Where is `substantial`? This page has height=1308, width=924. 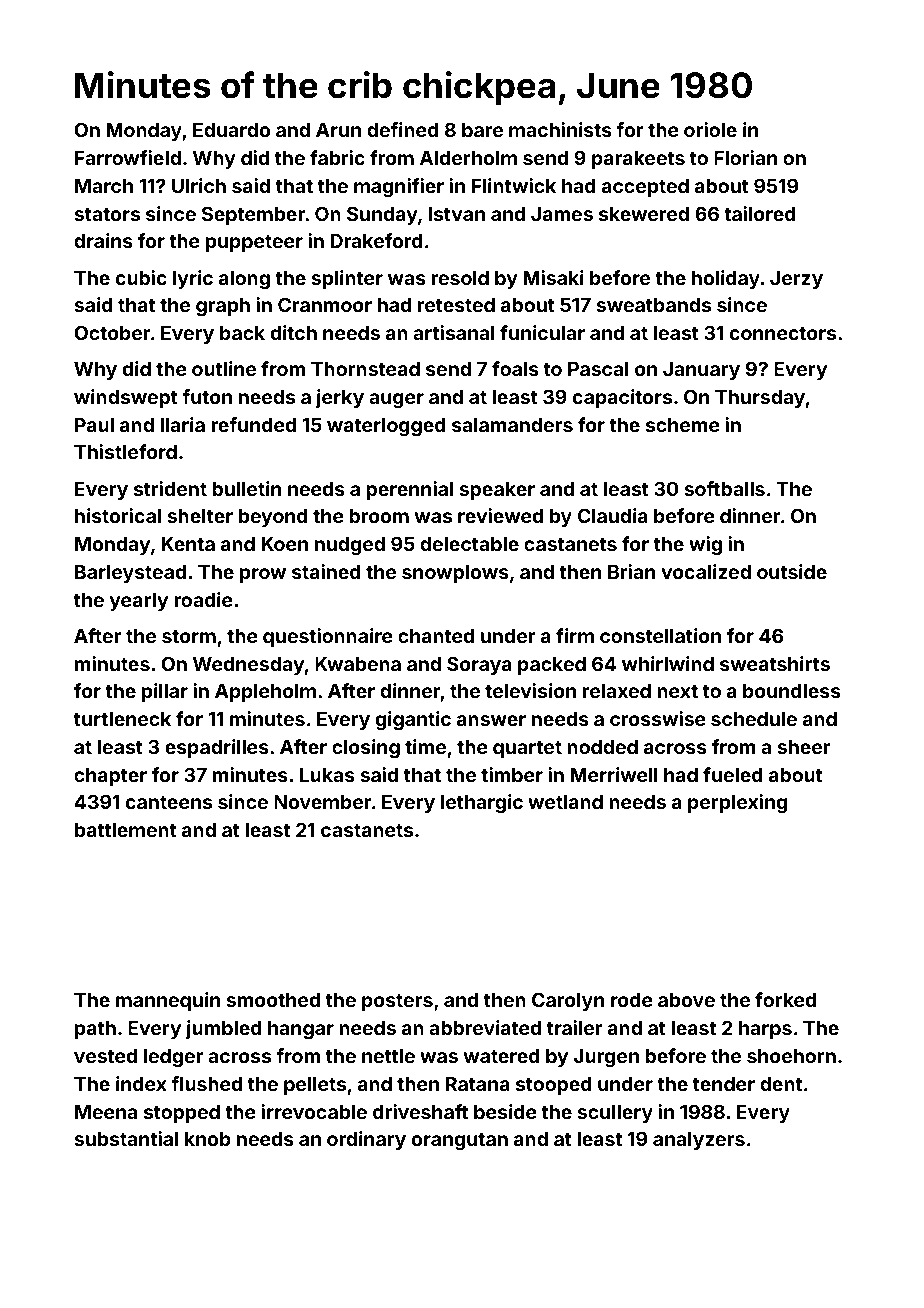 substantial is located at coordinates (126, 1138).
